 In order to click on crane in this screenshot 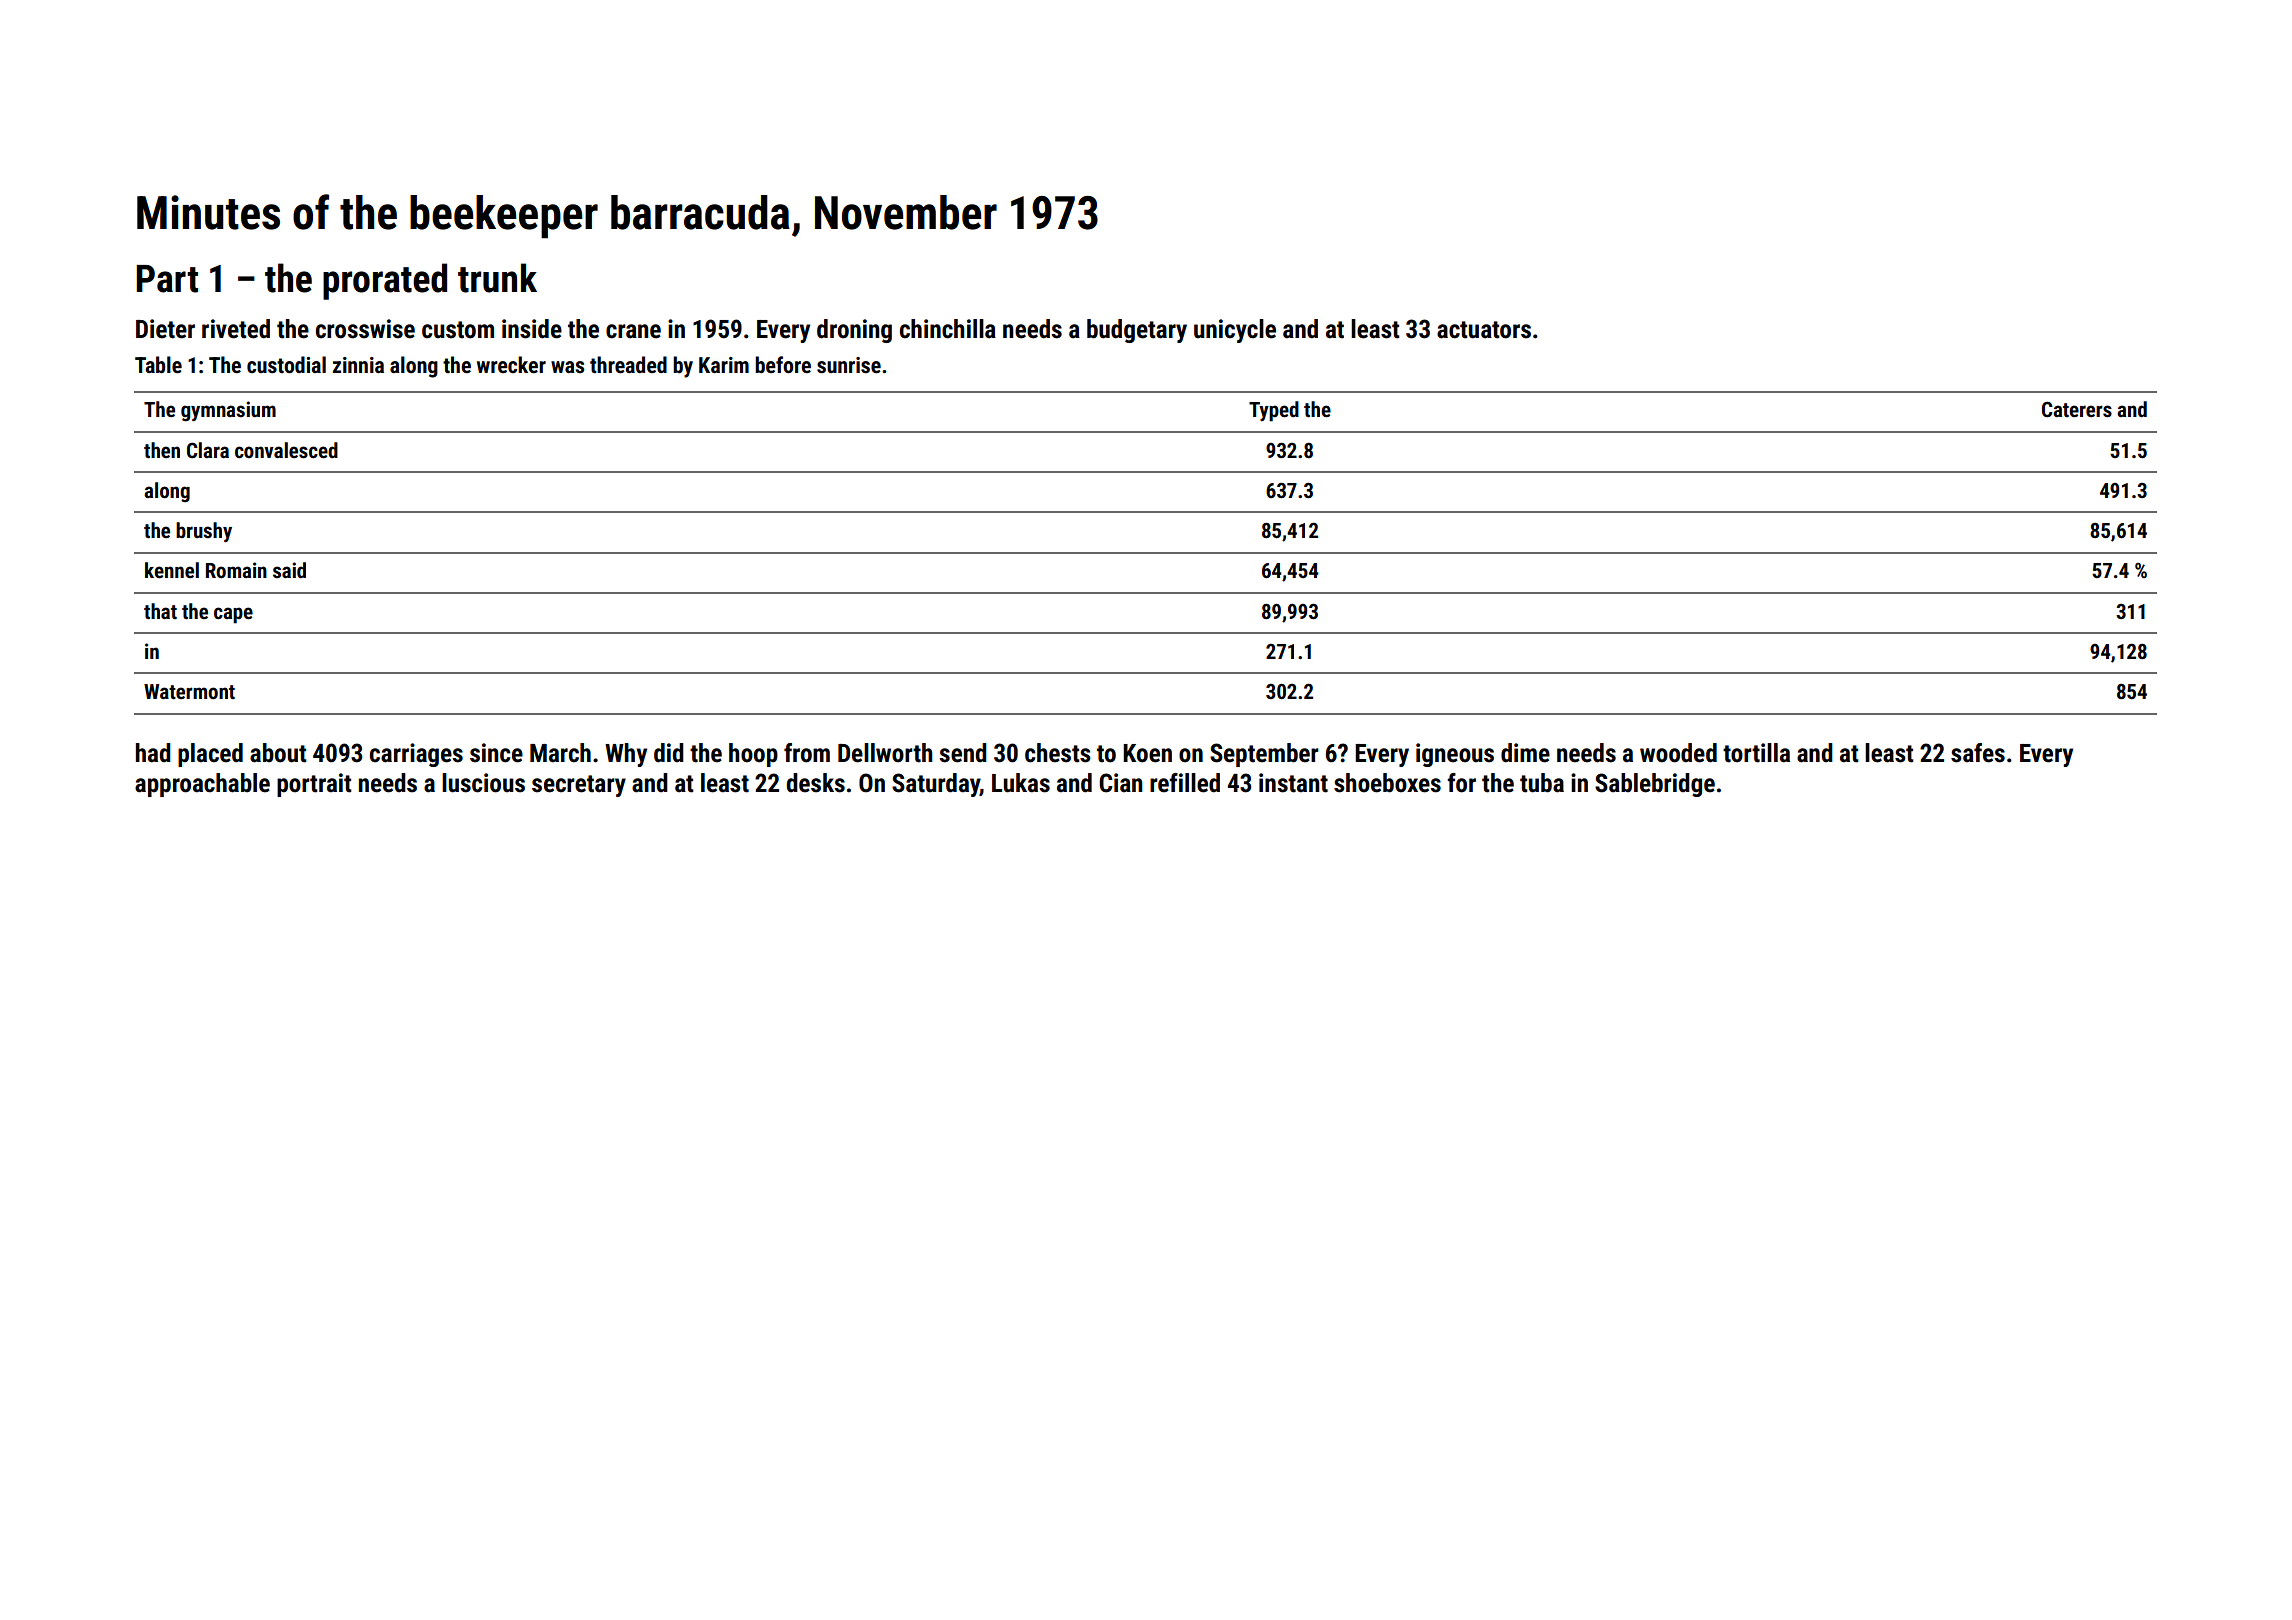, I will do `click(633, 331)`.
